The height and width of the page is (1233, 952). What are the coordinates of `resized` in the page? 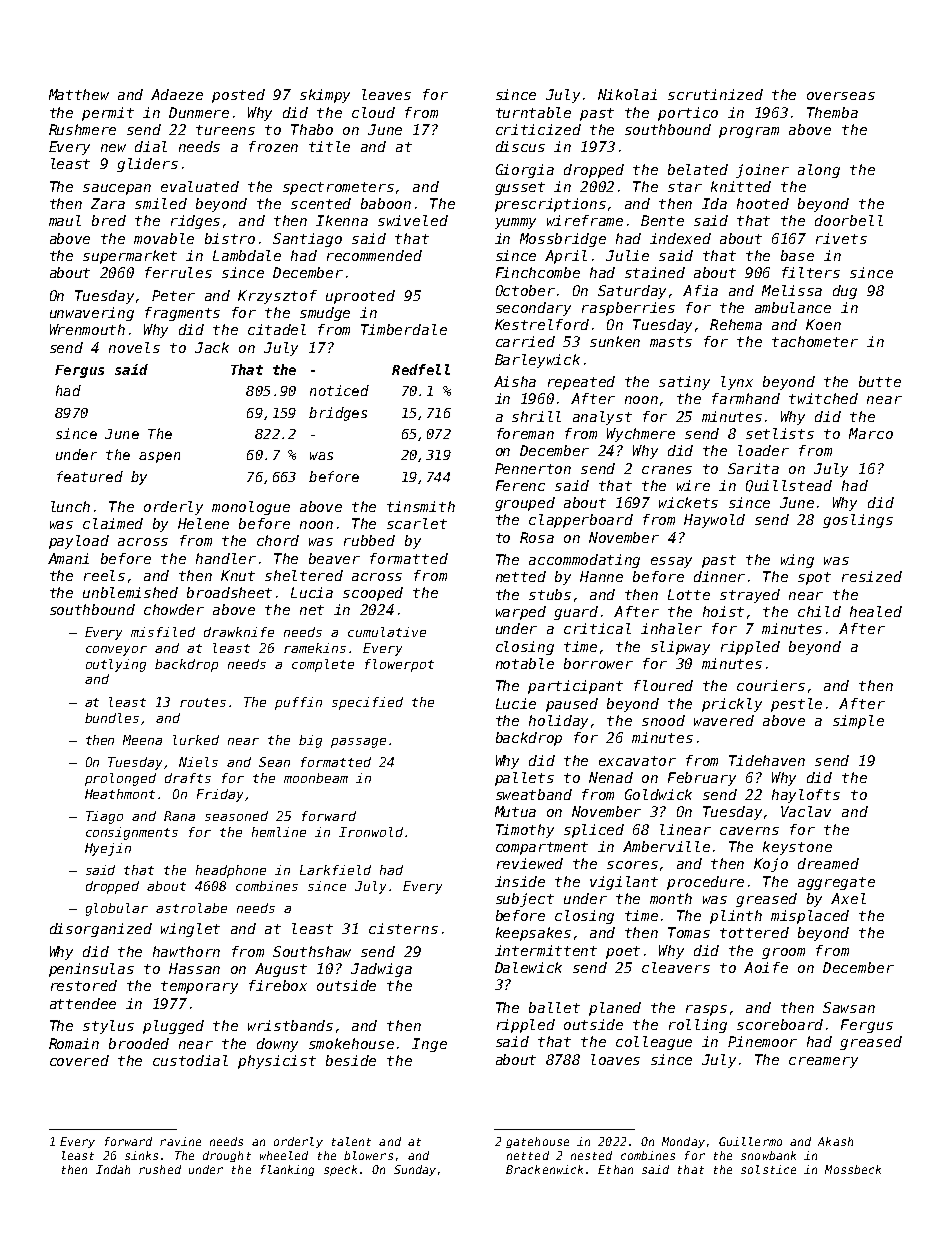 It's located at (872, 576).
